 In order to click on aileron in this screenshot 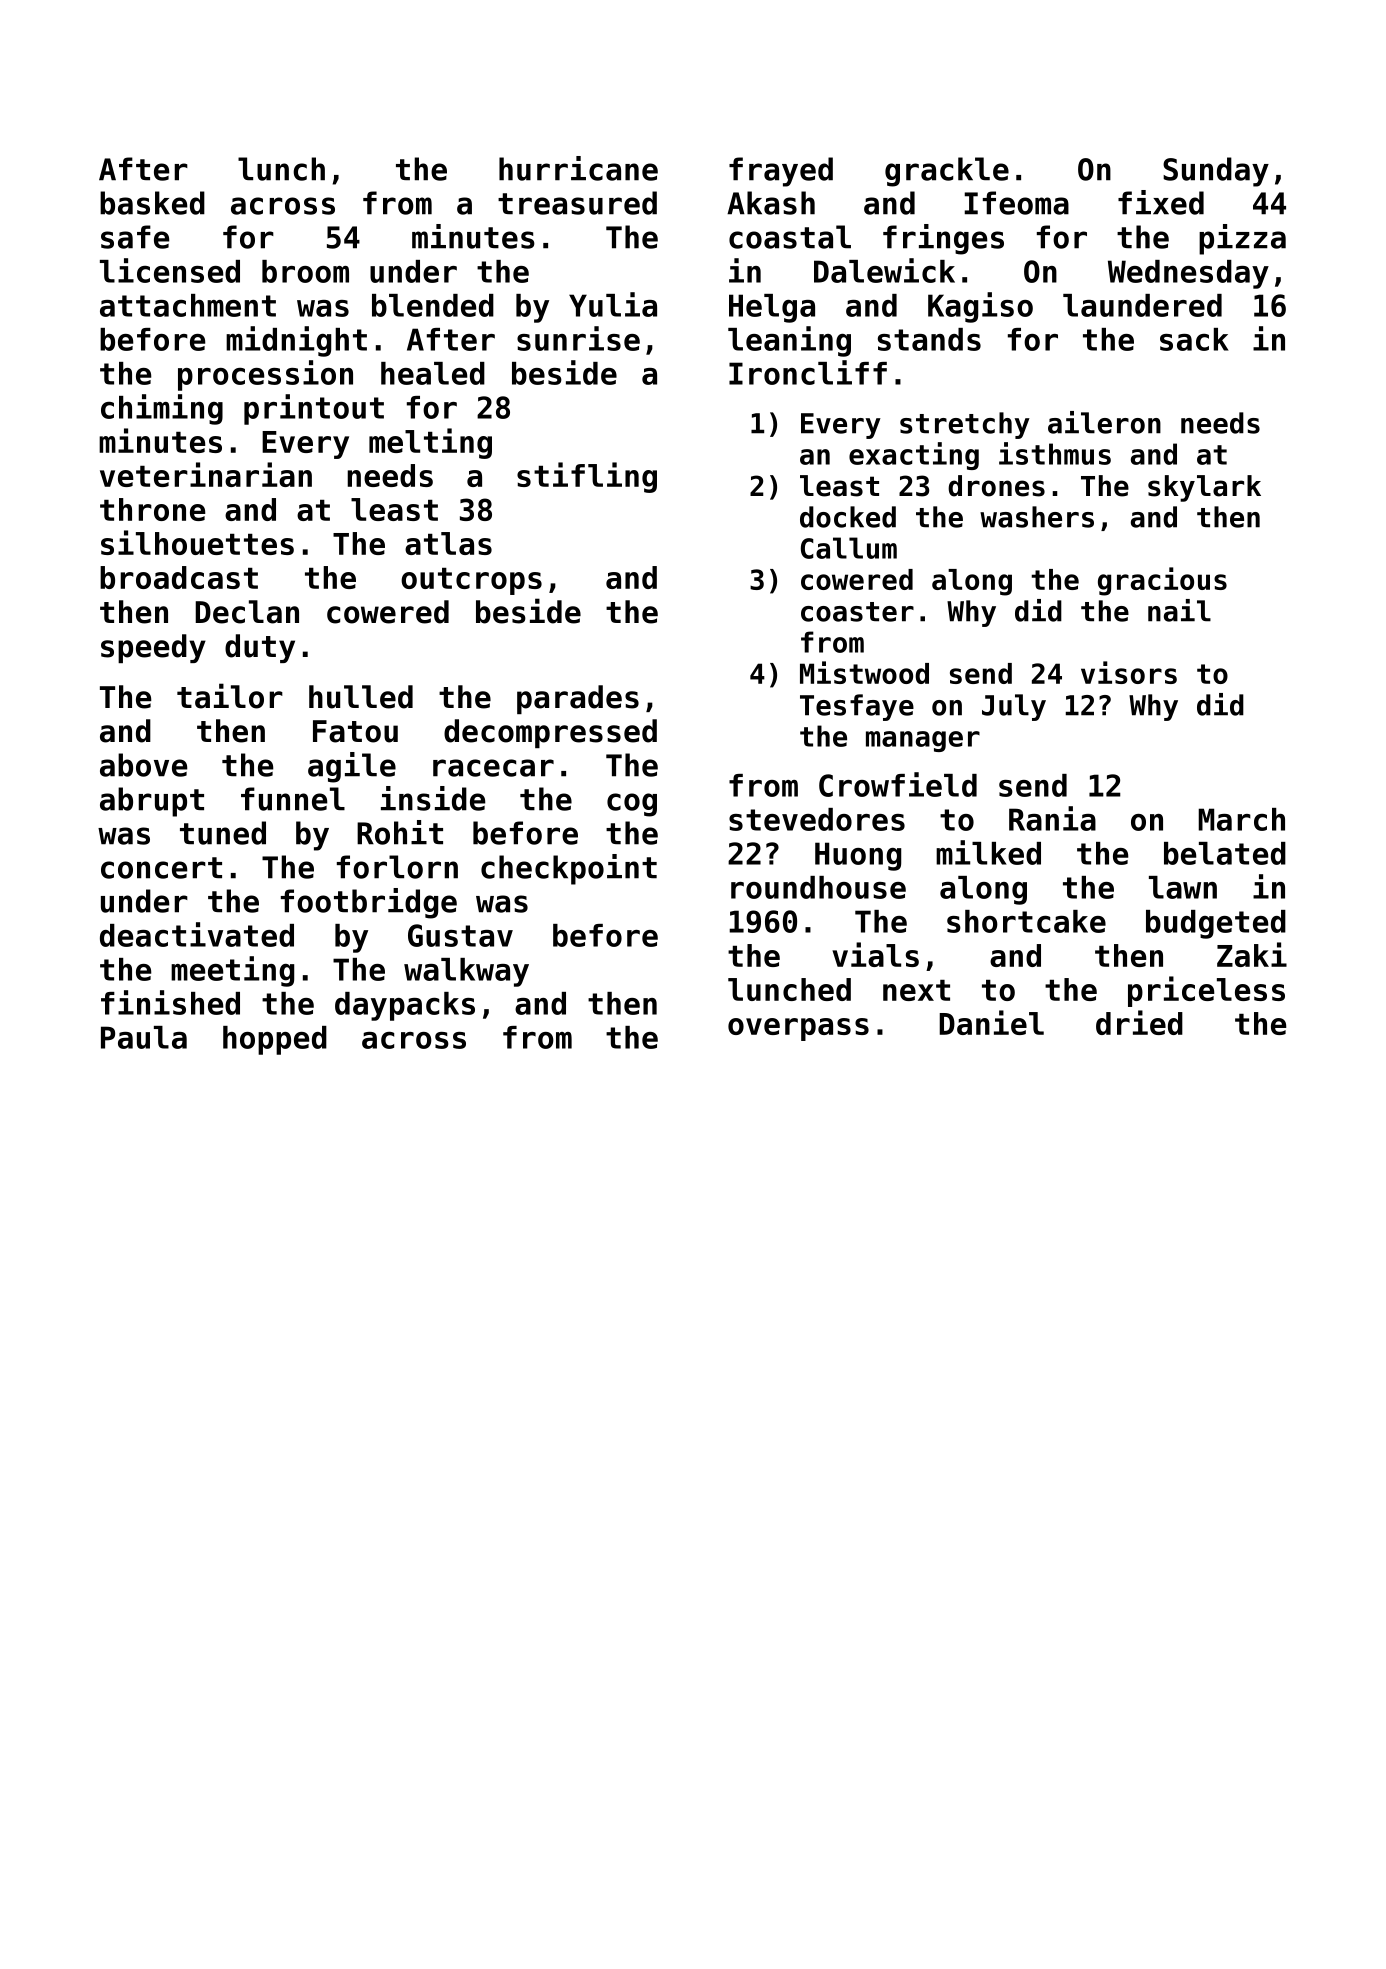, I will do `click(1104, 422)`.
